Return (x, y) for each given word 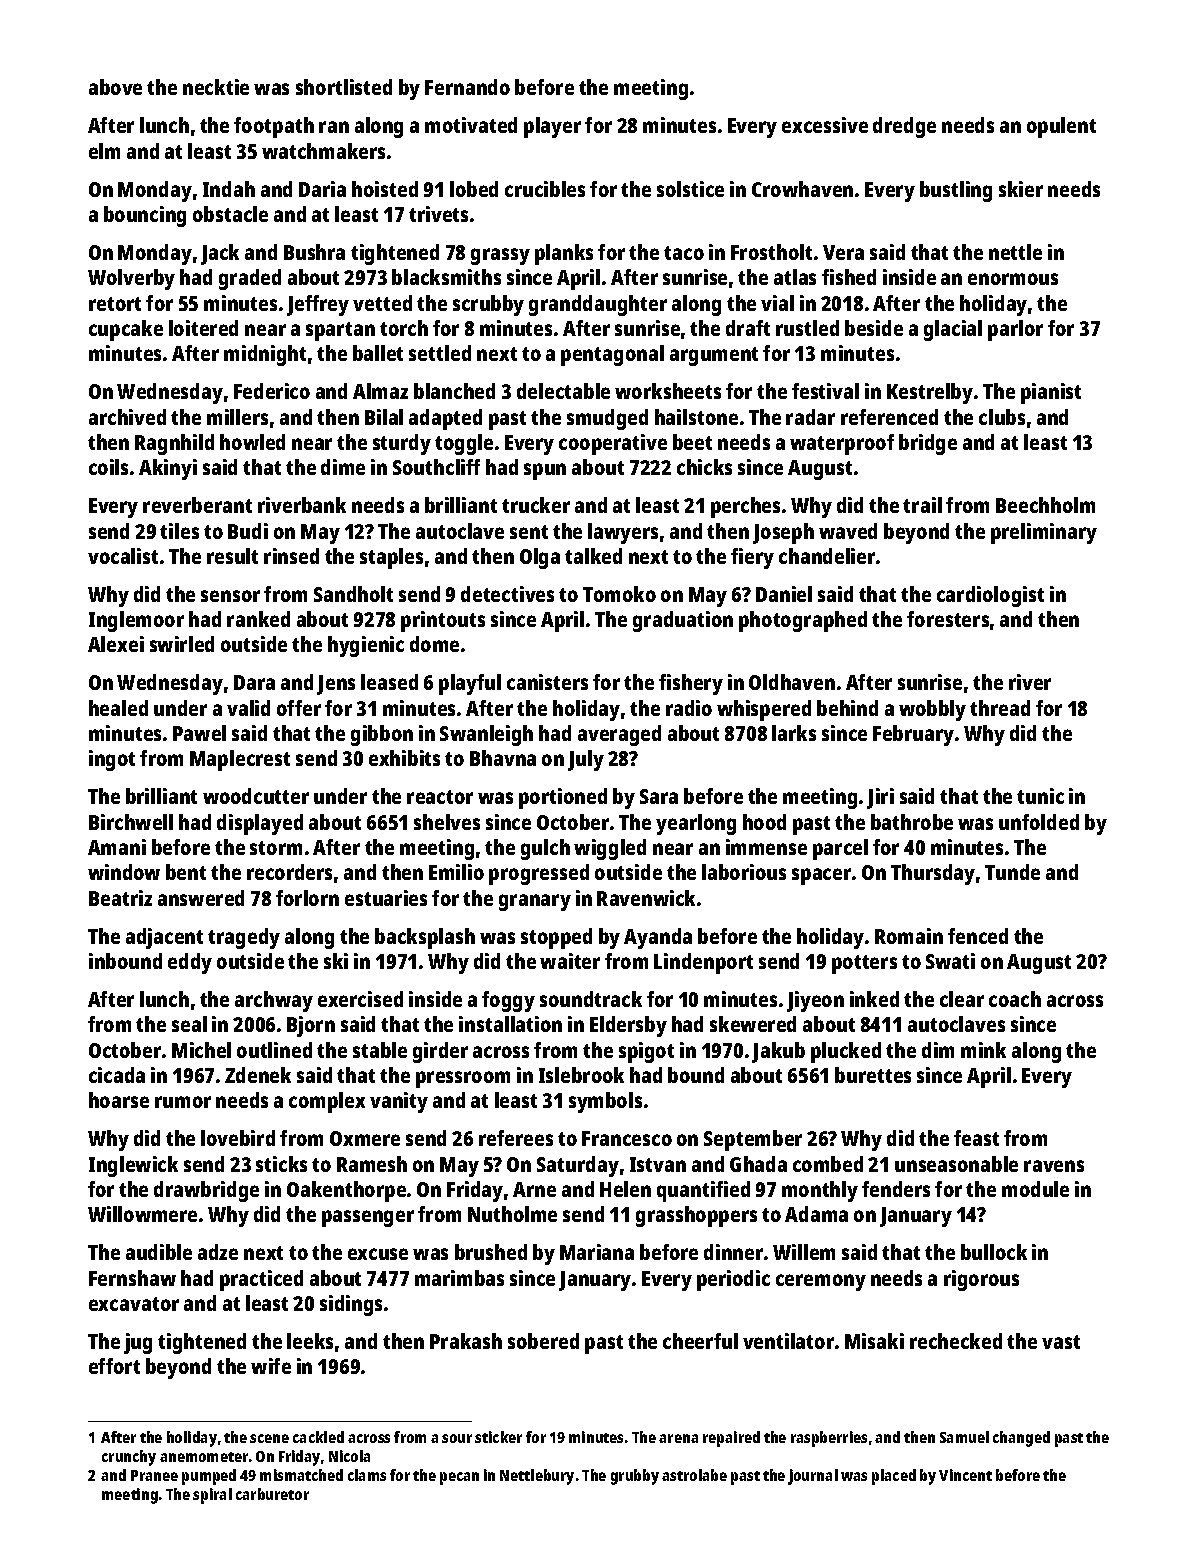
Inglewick (133, 1166)
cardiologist (990, 596)
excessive (825, 125)
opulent (1061, 127)
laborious (744, 872)
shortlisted (344, 87)
